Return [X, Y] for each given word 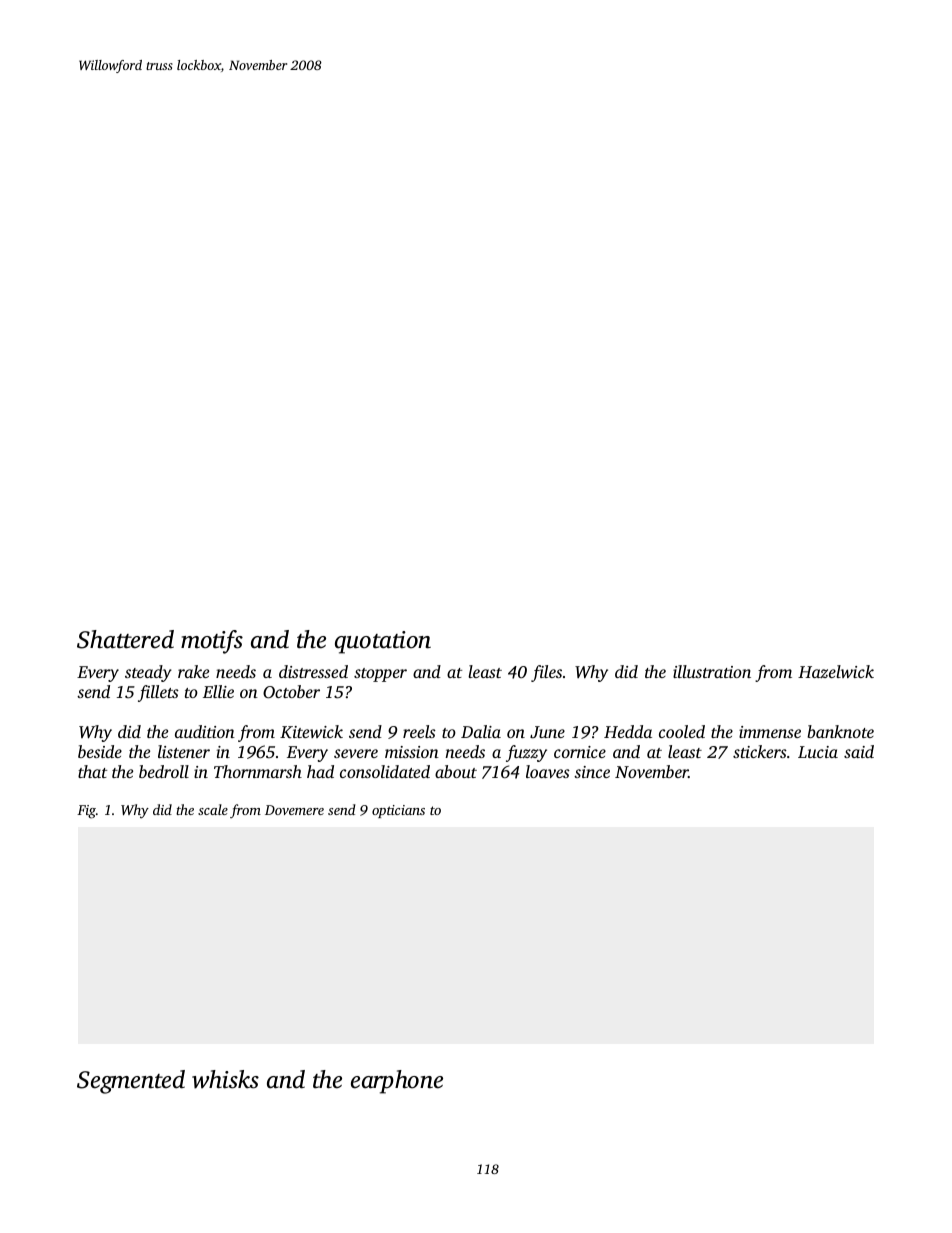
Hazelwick [836, 671]
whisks [225, 1079]
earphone [397, 1082]
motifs [212, 642]
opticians [398, 811]
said [859, 751]
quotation [383, 642]
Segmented [131, 1082]
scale [213, 809]
